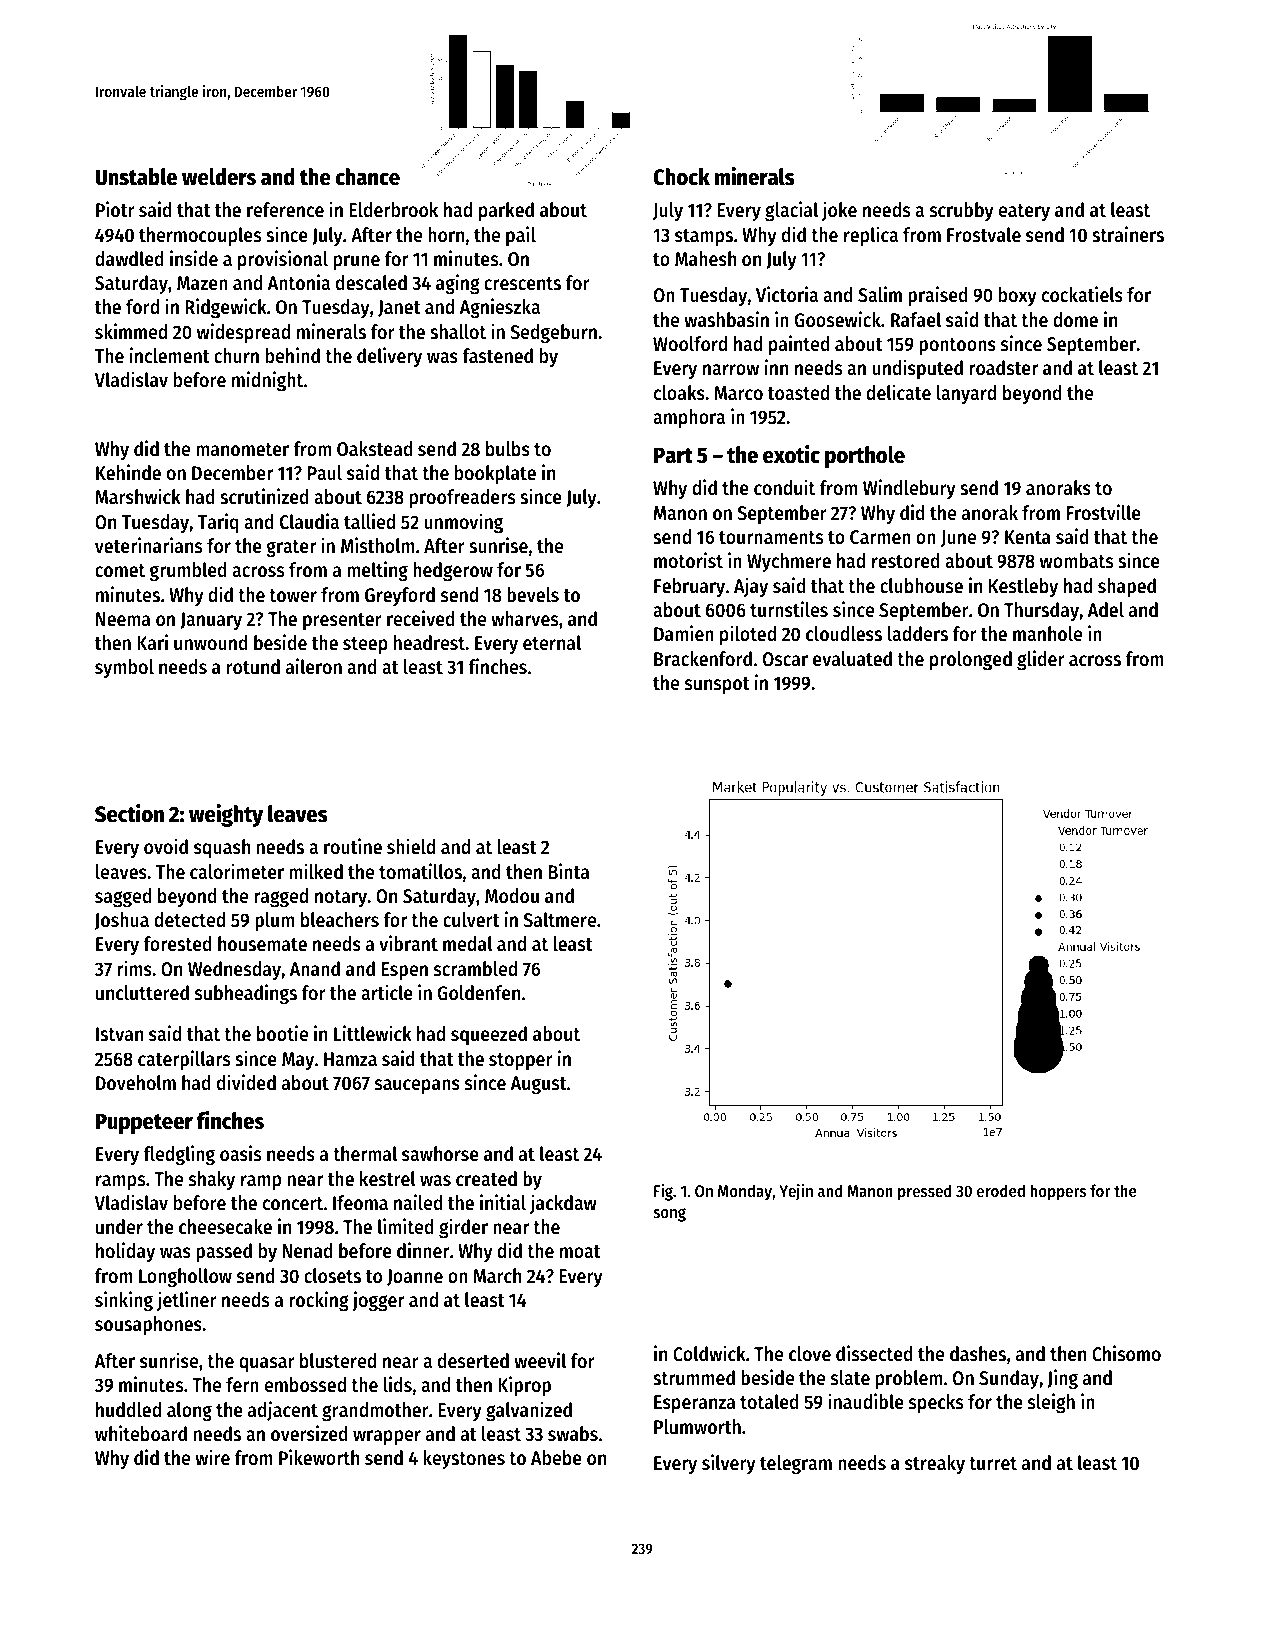  What do you see at coordinates (368, 177) in the document?
I see `chance` at bounding box center [368, 177].
